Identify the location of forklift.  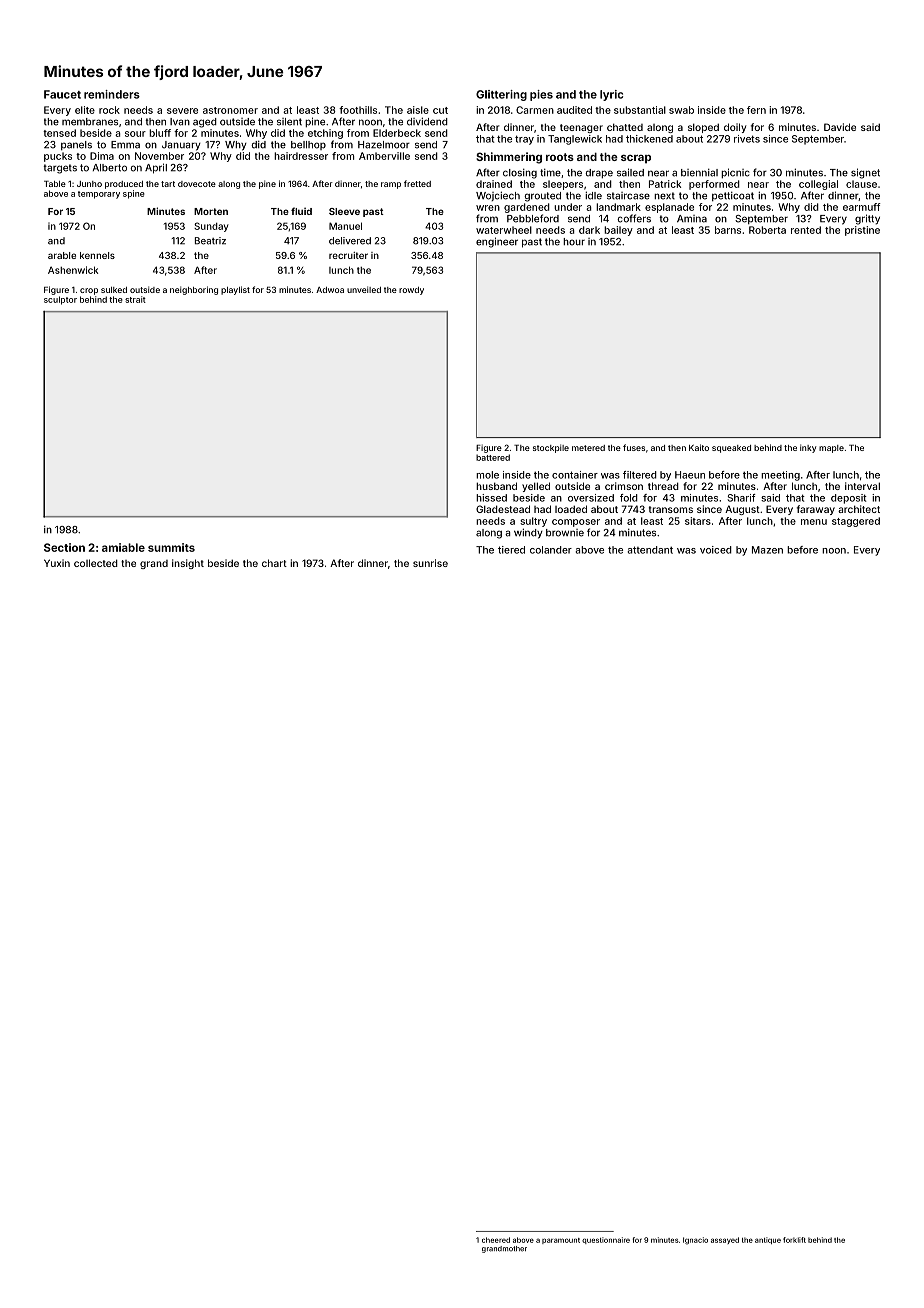
(794, 1240).
